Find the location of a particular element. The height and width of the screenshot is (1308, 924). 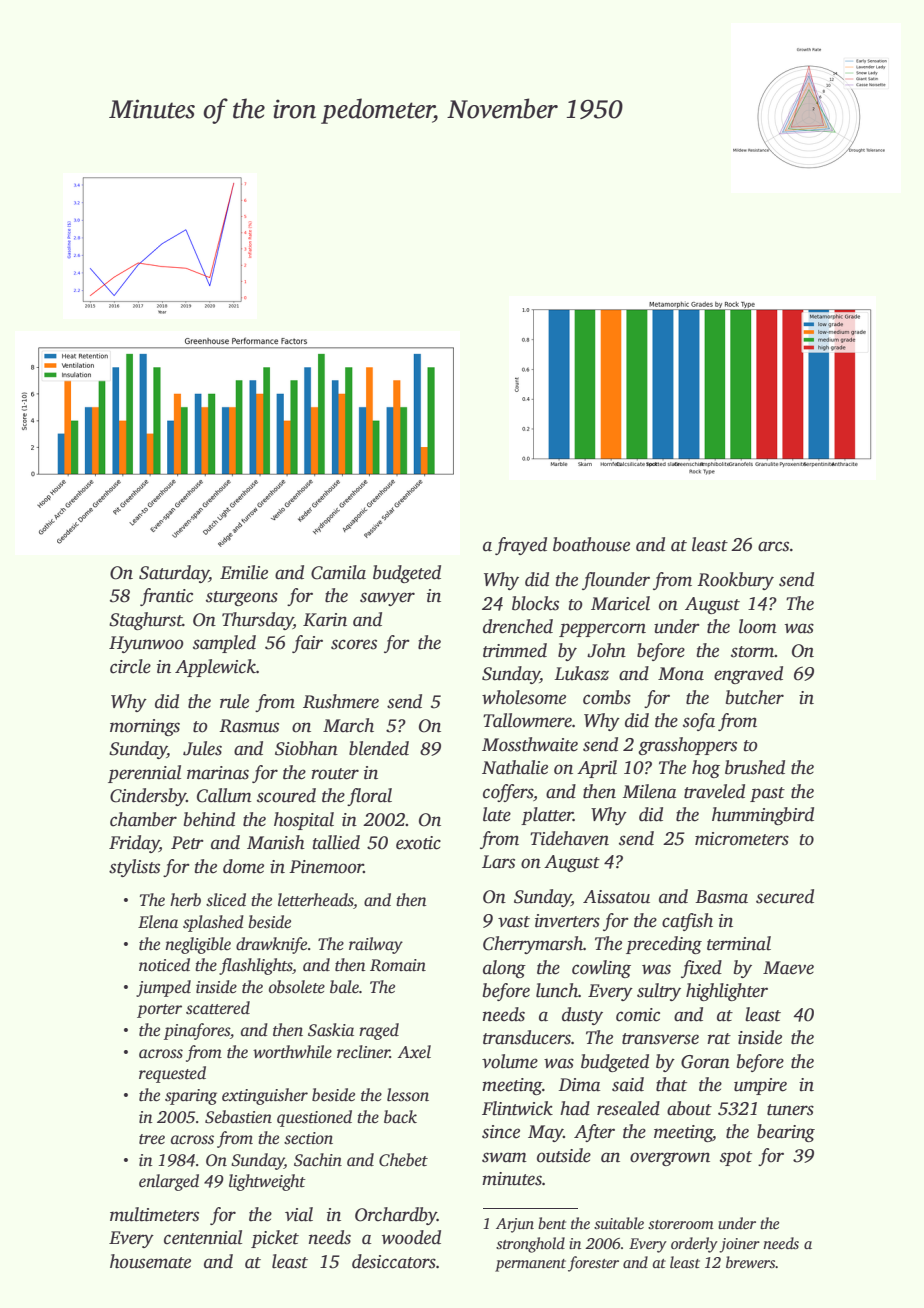

Dima is located at coordinates (580, 1085).
